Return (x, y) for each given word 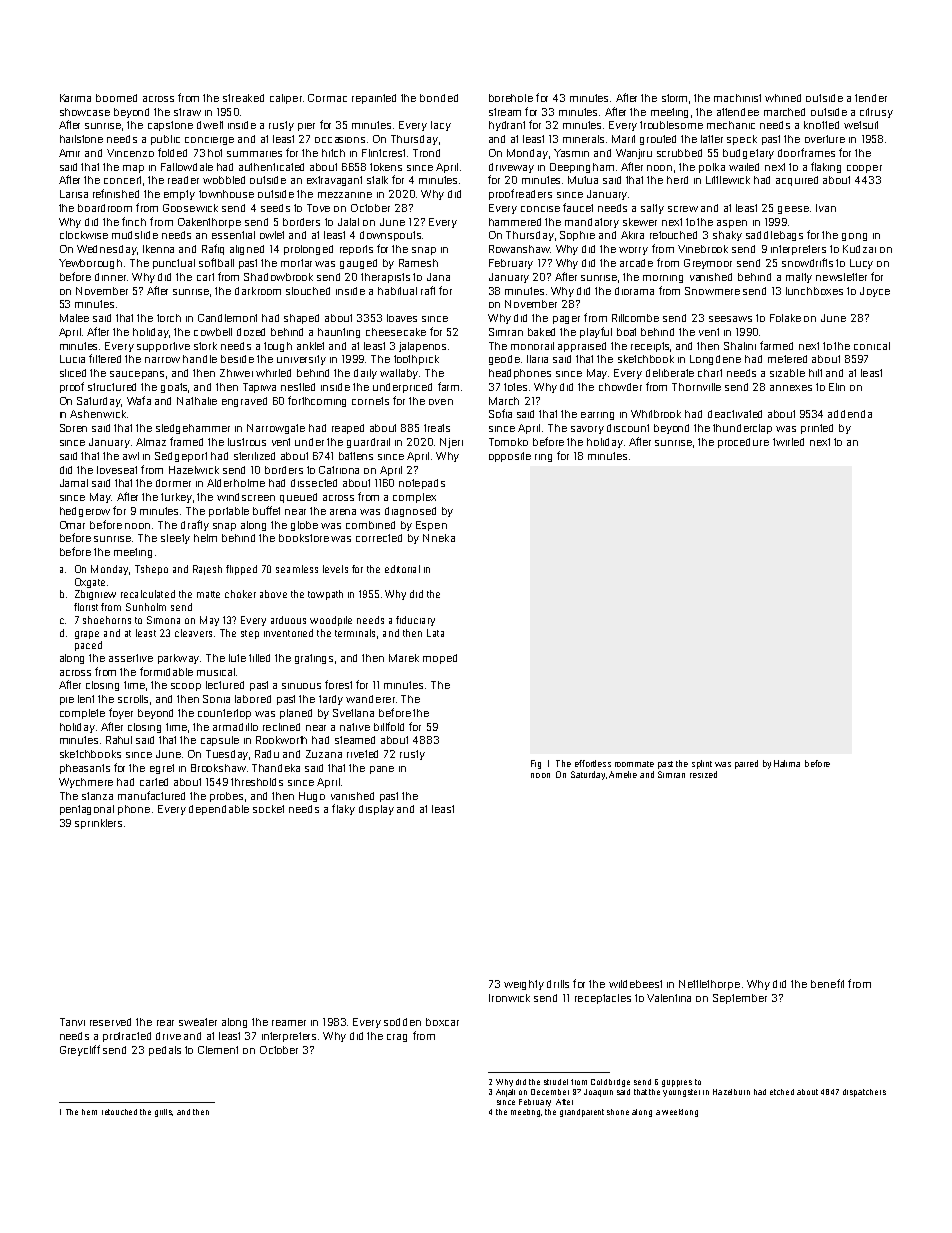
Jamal (74, 483)
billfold (389, 726)
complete (82, 714)
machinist (737, 98)
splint (702, 764)
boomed (116, 98)
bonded (439, 98)
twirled (788, 442)
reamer (289, 1023)
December (550, 1092)
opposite (510, 457)
